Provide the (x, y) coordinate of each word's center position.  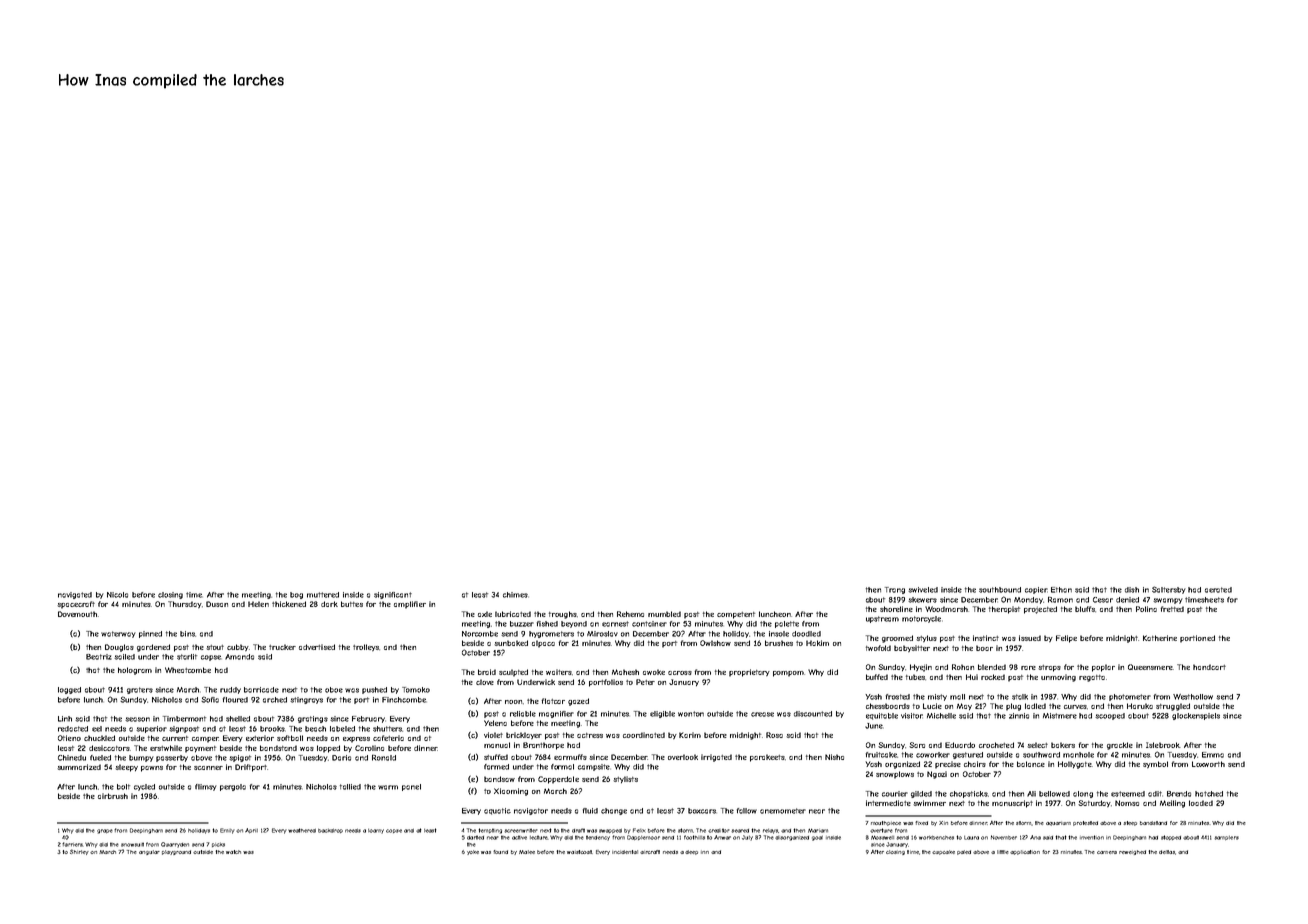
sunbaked (511, 643)
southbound (1000, 590)
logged (69, 690)
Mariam (818, 830)
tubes (915, 677)
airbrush (113, 796)
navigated (75, 595)
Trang (895, 590)
